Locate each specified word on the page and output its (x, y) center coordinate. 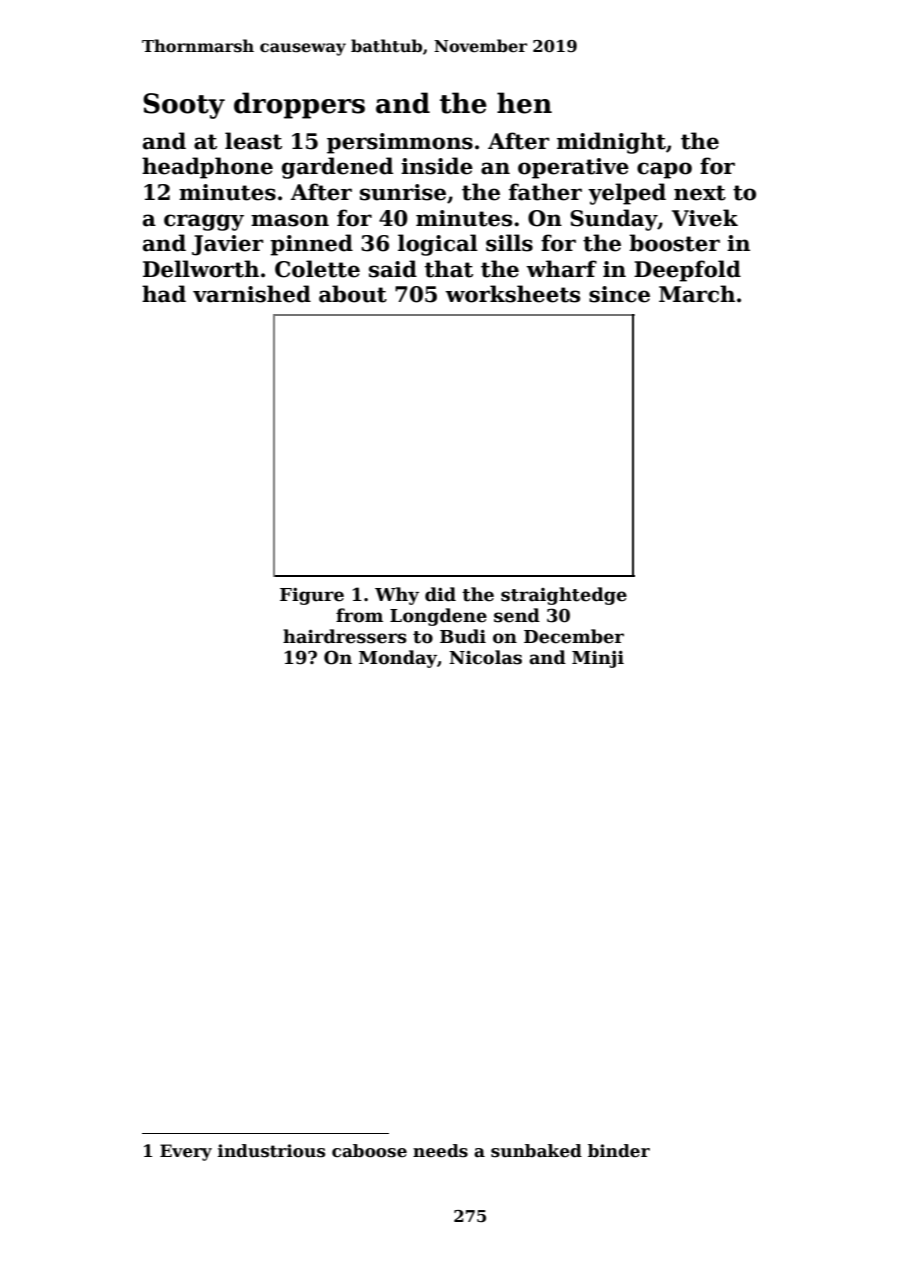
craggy (204, 222)
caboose (369, 1151)
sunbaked (536, 1151)
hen (524, 103)
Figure (312, 596)
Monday (398, 659)
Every (186, 1152)
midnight (611, 143)
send (517, 615)
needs (440, 1151)
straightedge (564, 596)
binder (619, 1151)
